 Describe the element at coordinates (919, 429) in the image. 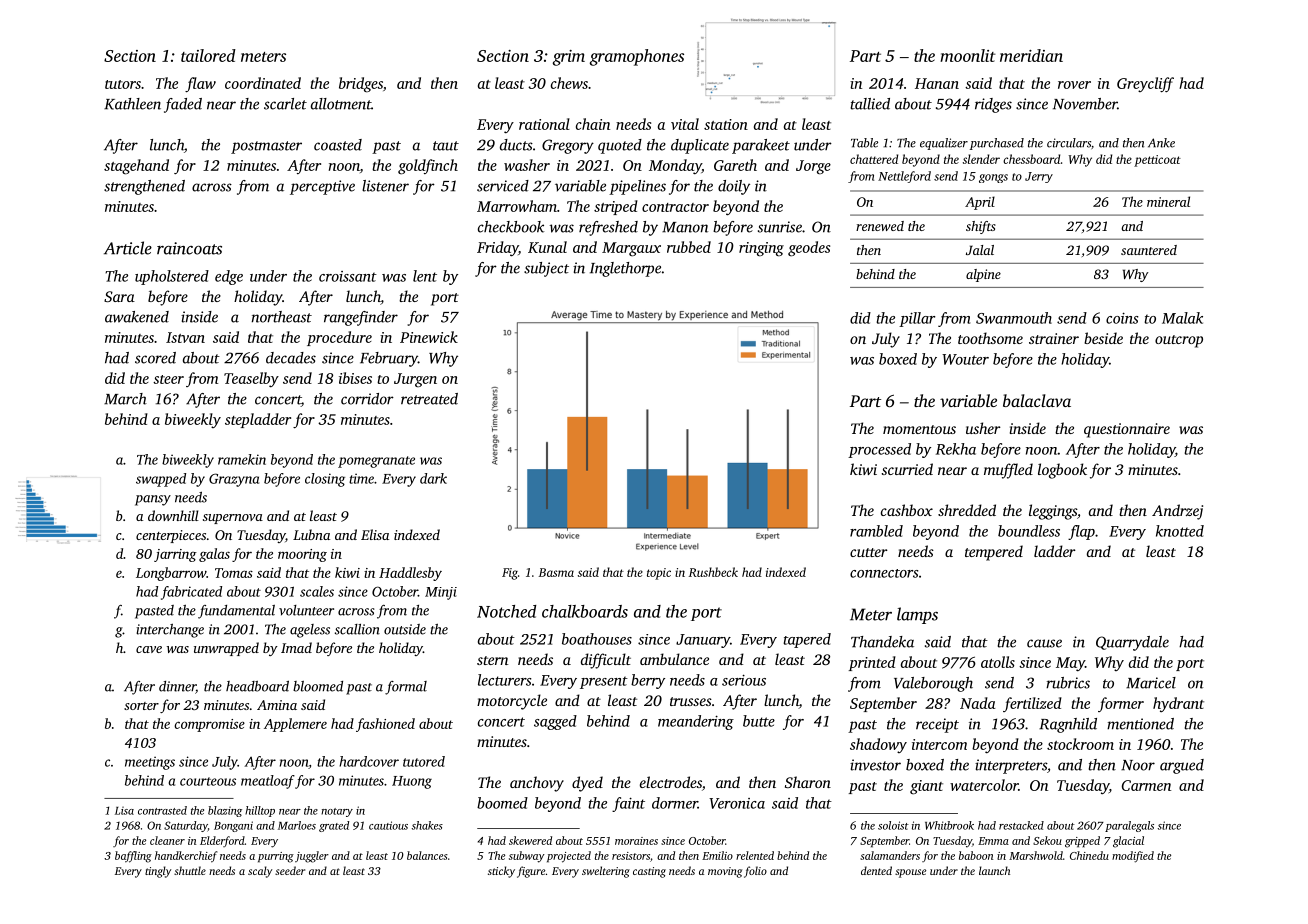

I see `momentous` at that location.
